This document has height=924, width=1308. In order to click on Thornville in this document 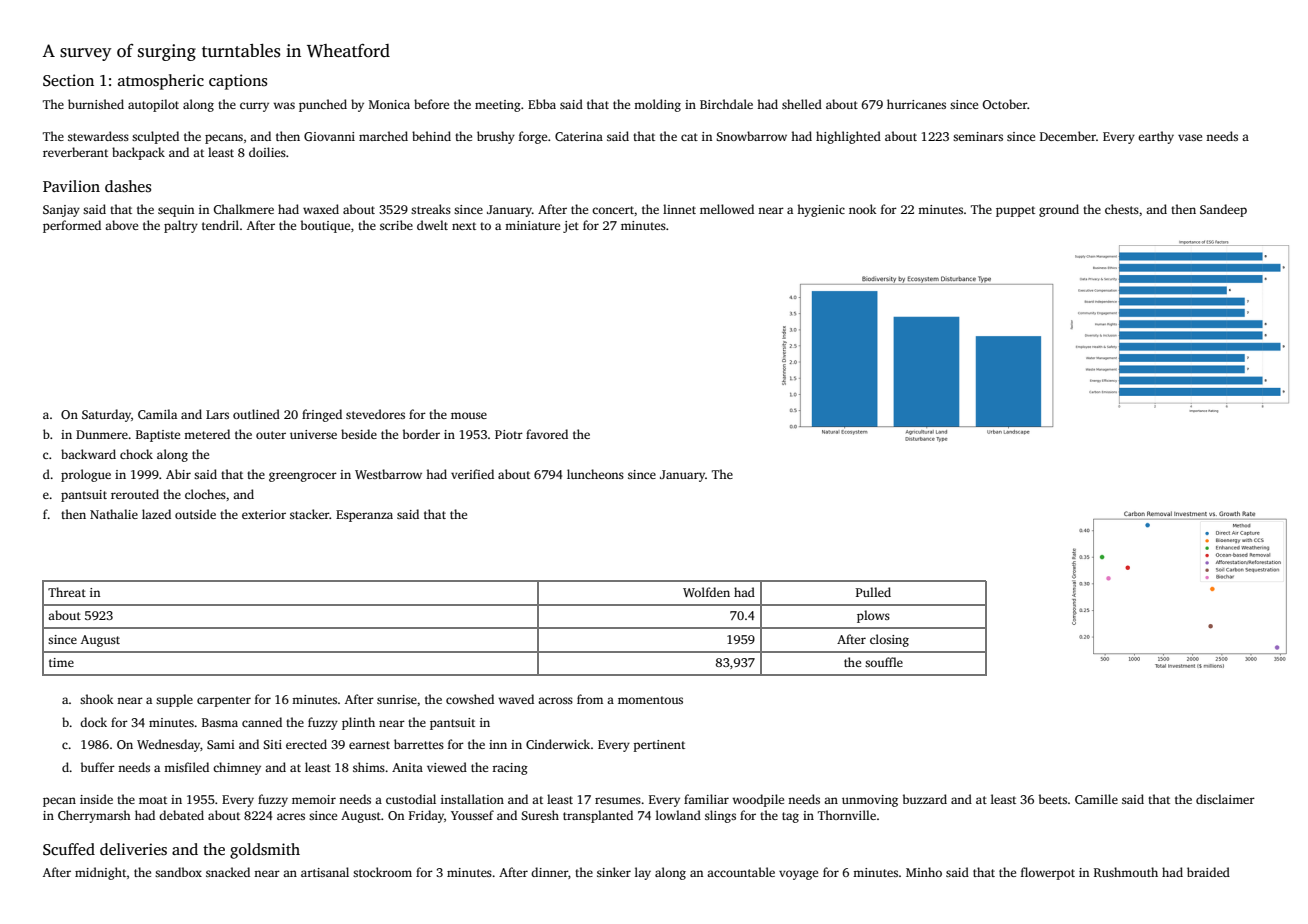, I will do `click(847, 815)`.
